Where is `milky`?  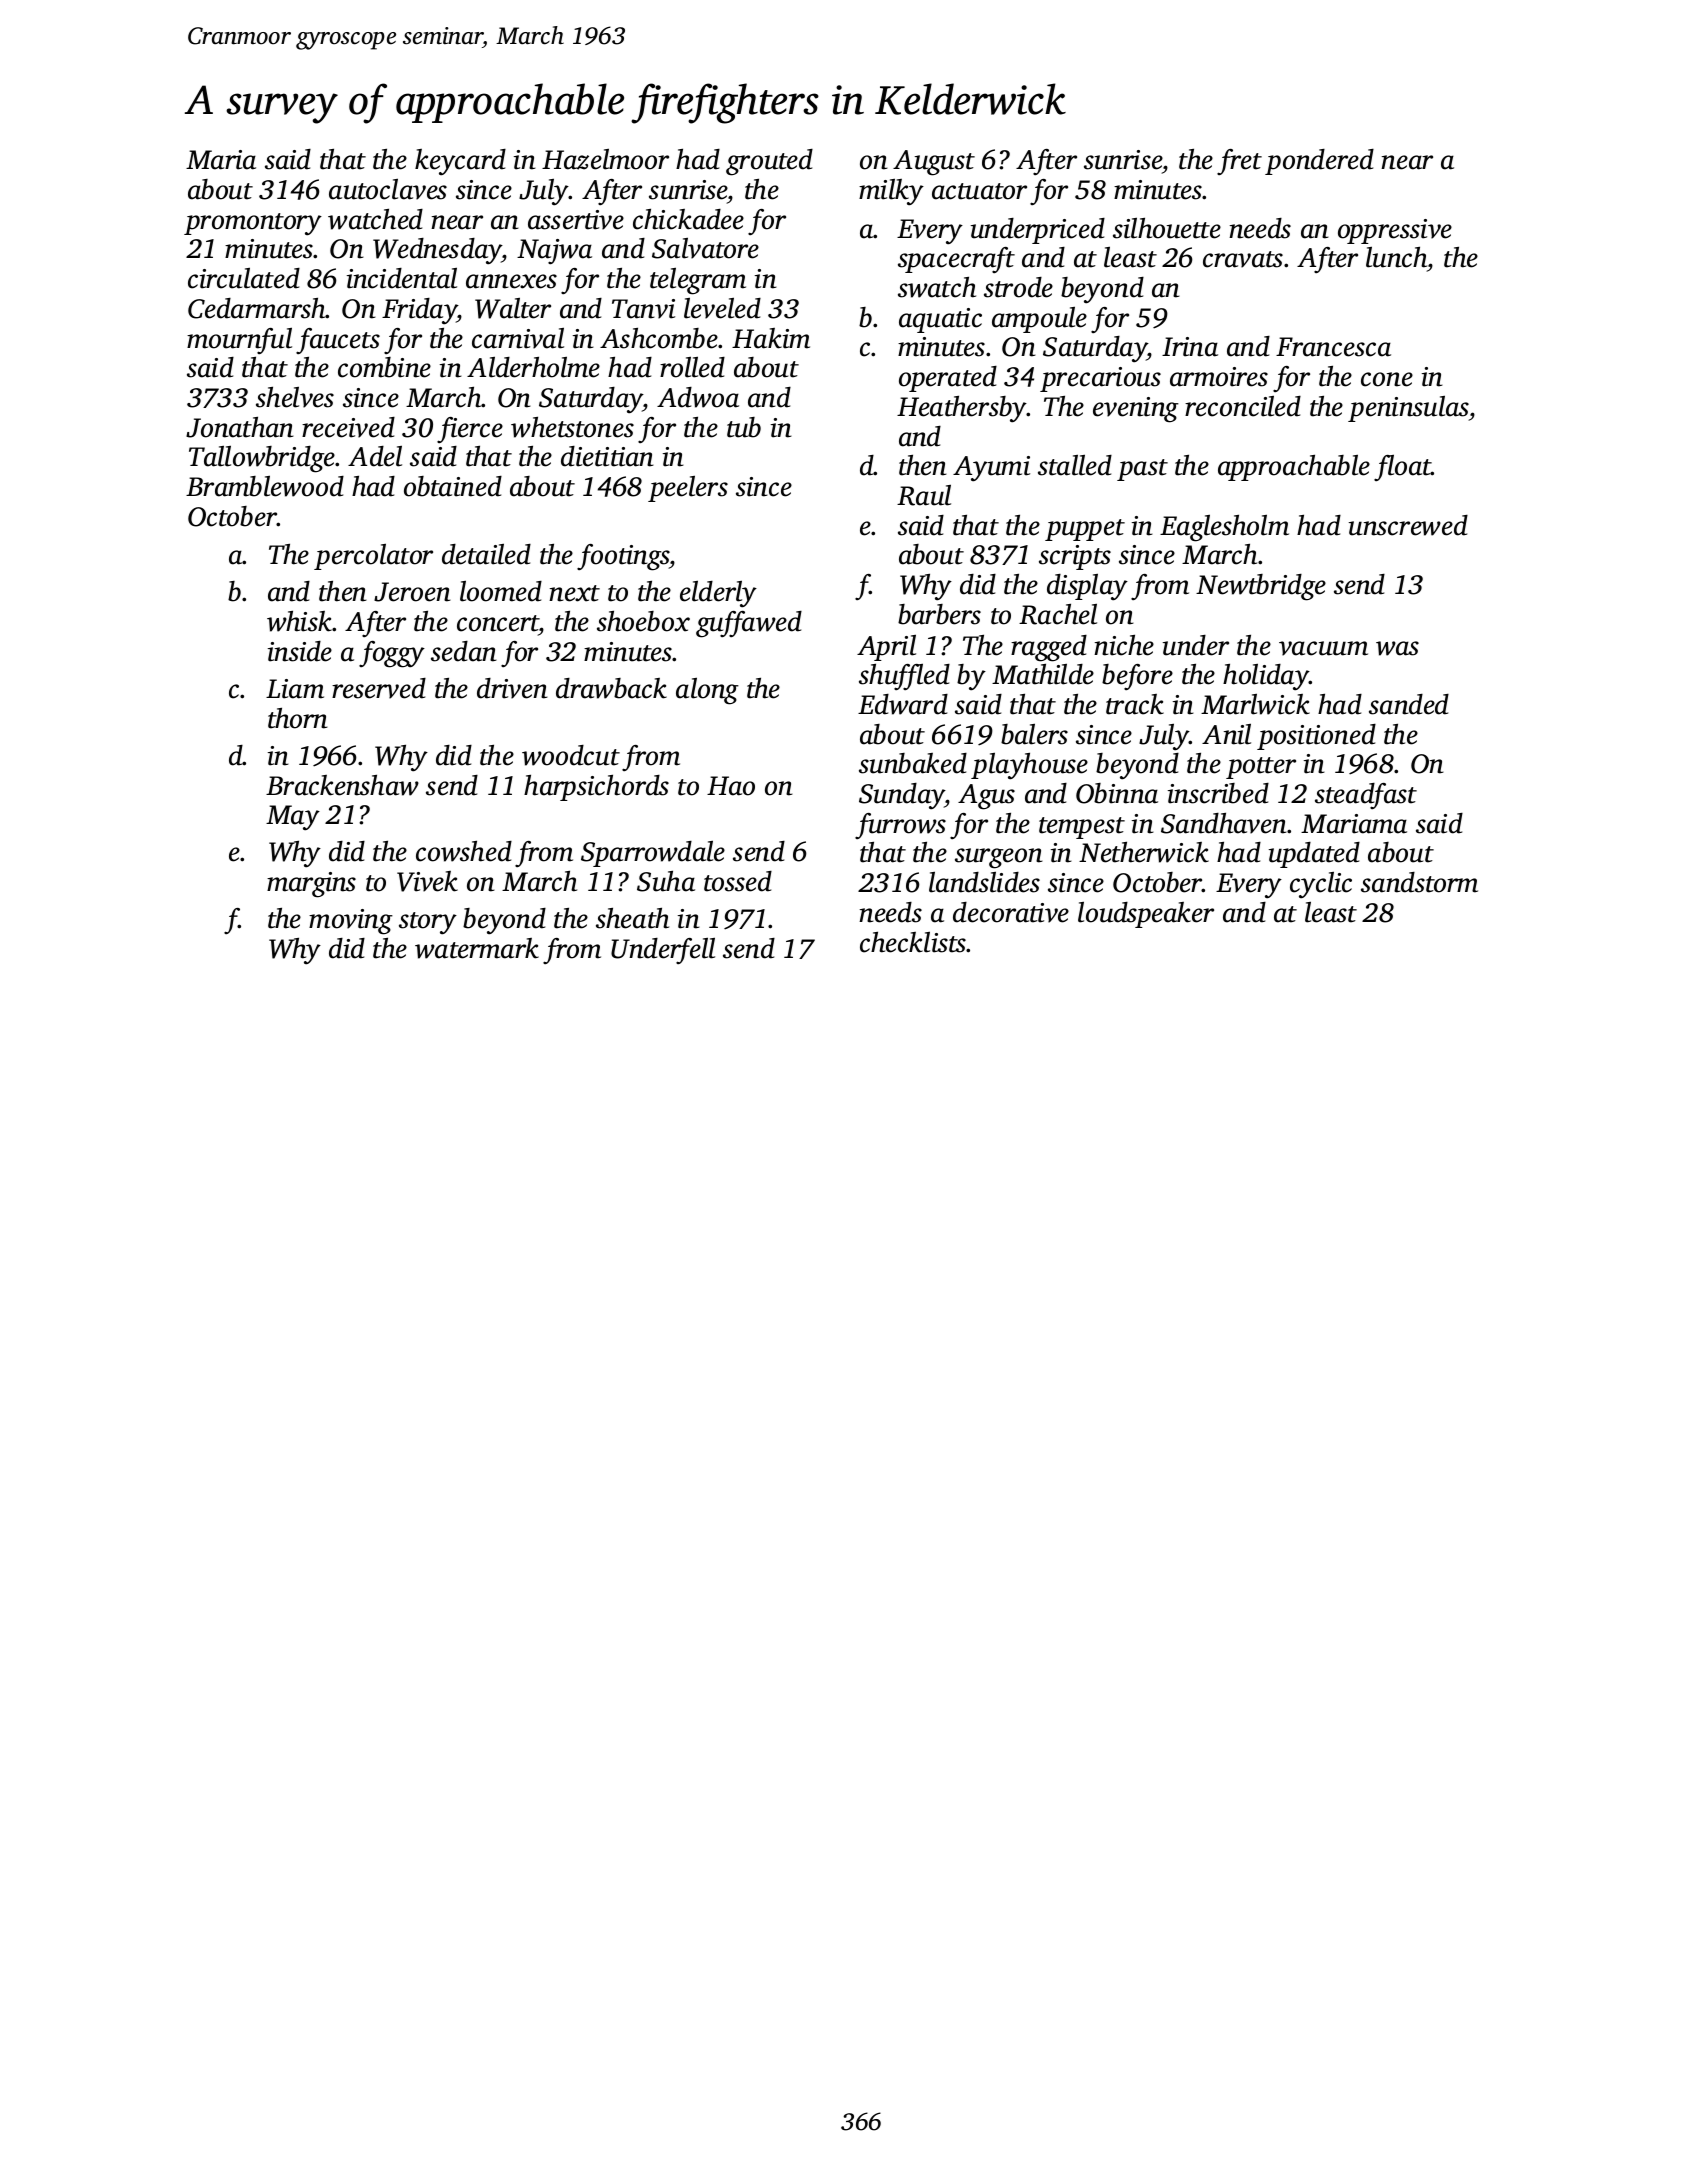 milky is located at coordinates (891, 192).
